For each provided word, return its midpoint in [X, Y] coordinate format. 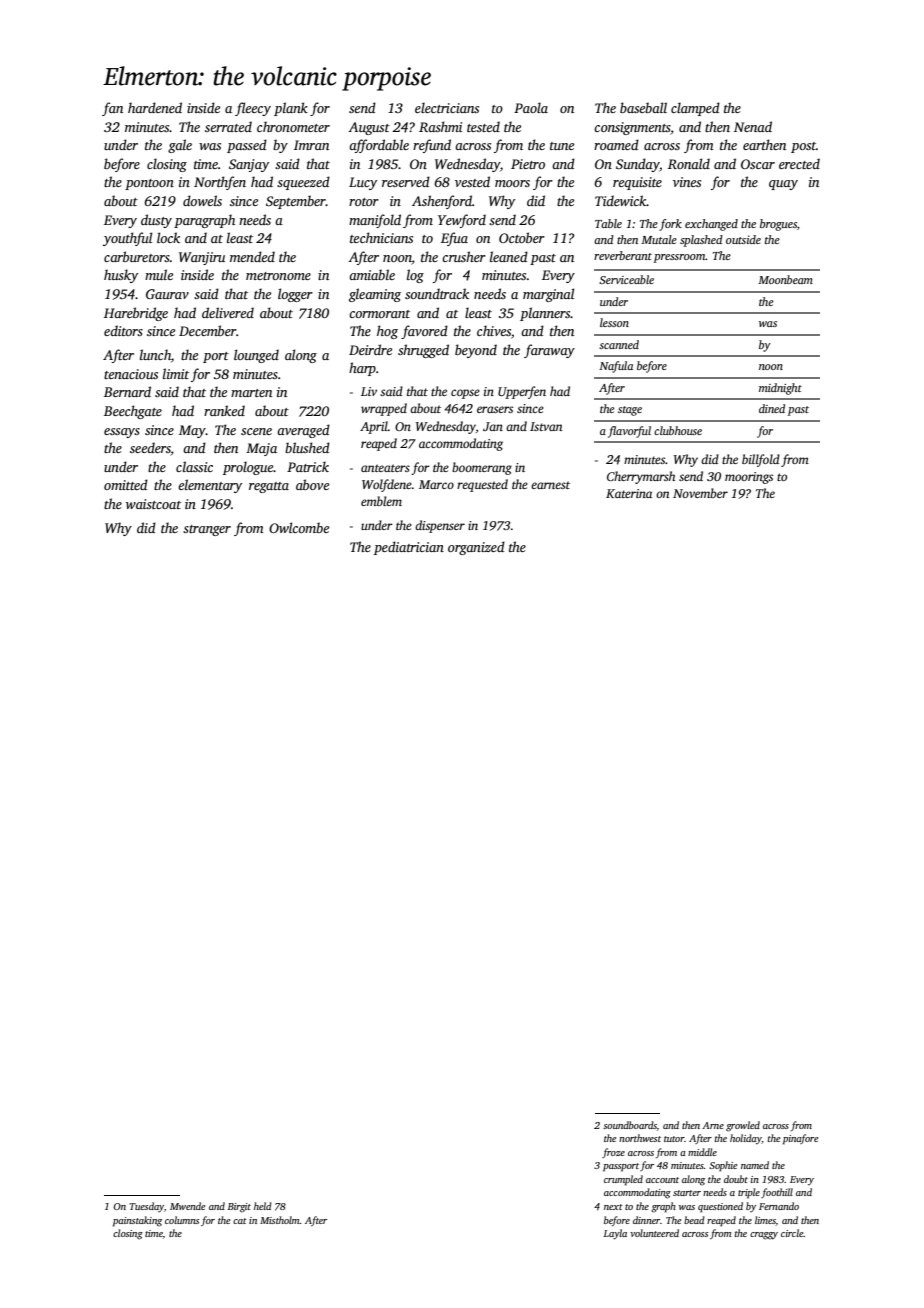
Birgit [239, 1208]
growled [743, 1126]
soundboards [630, 1125]
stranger [207, 530]
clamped [695, 109]
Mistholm [280, 1220]
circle [792, 1233]
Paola [531, 107]
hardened [155, 107]
